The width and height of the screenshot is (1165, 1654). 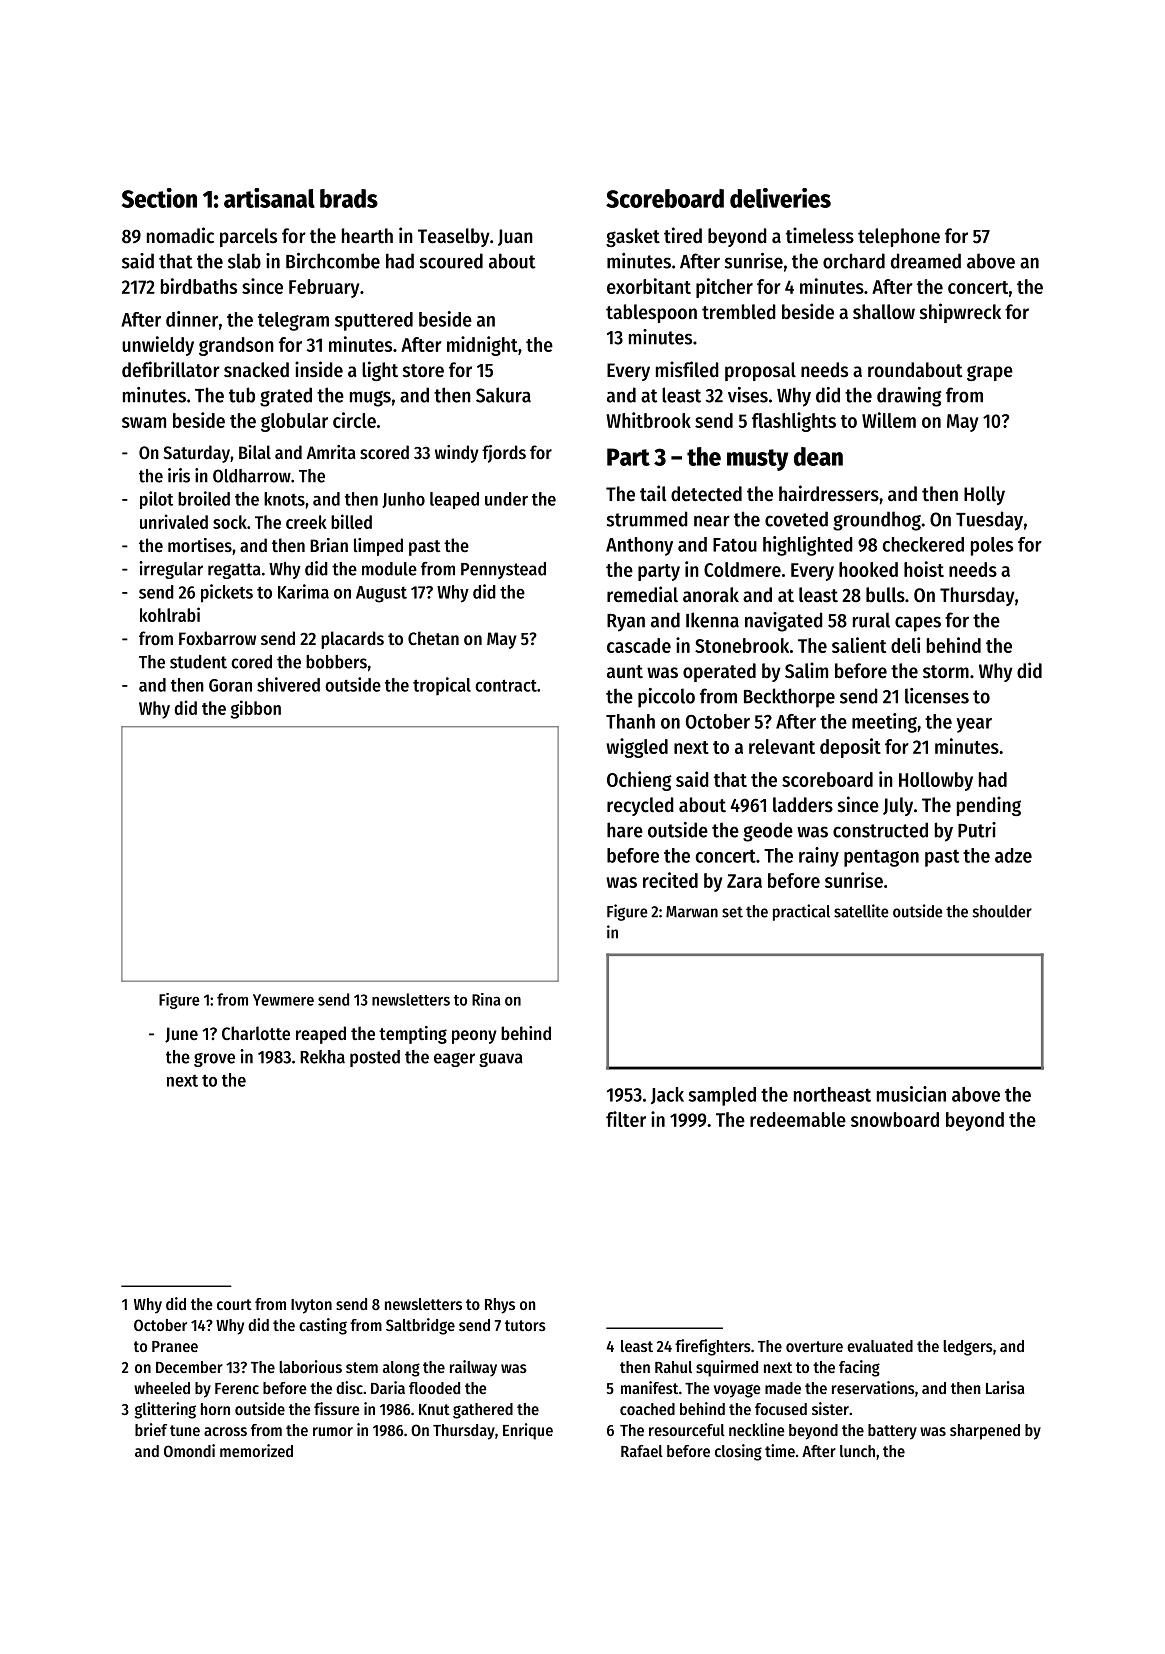 What do you see at coordinates (457, 454) in the screenshot?
I see `windy` at bounding box center [457, 454].
